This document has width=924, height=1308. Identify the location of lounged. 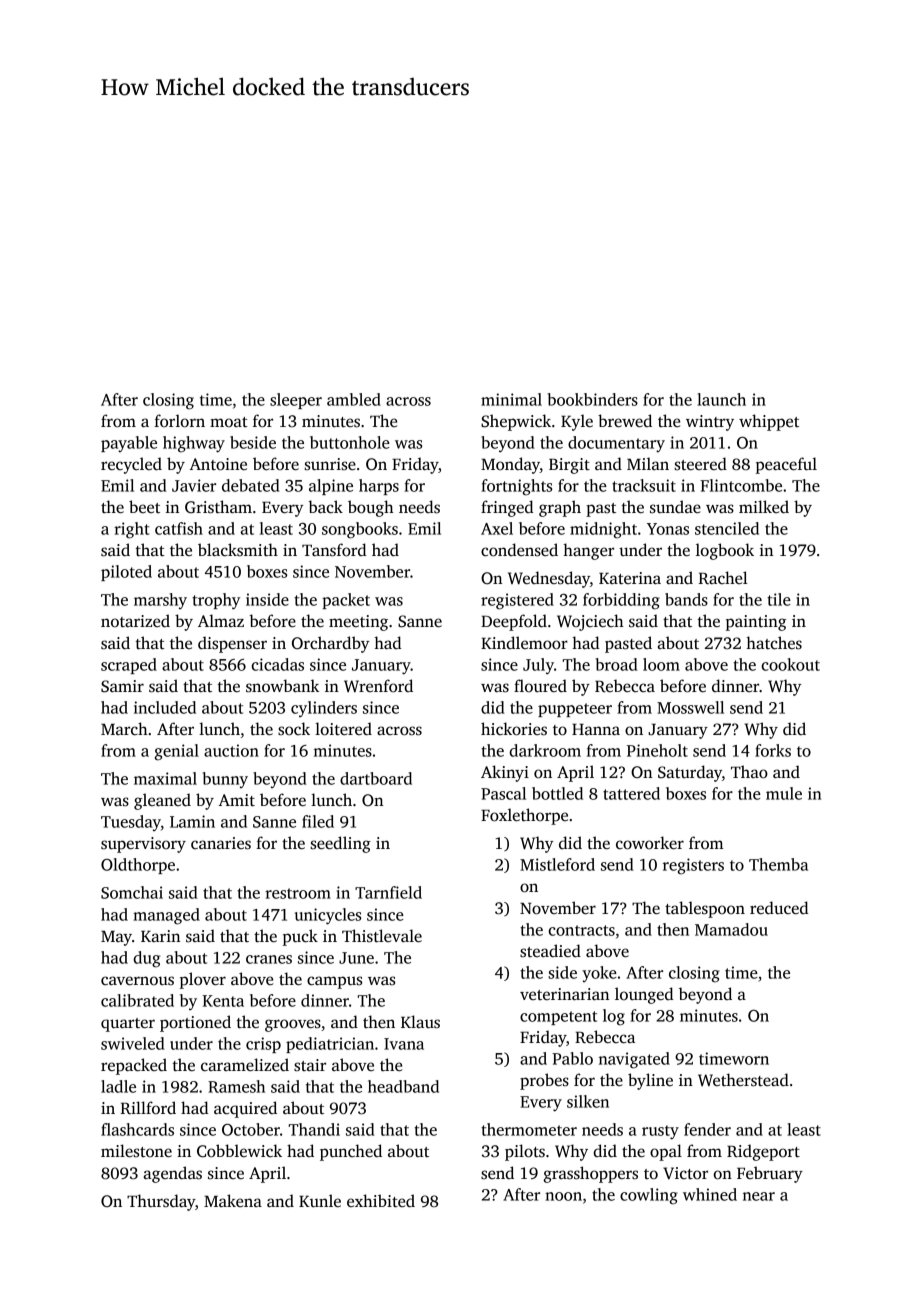
(644, 995).
